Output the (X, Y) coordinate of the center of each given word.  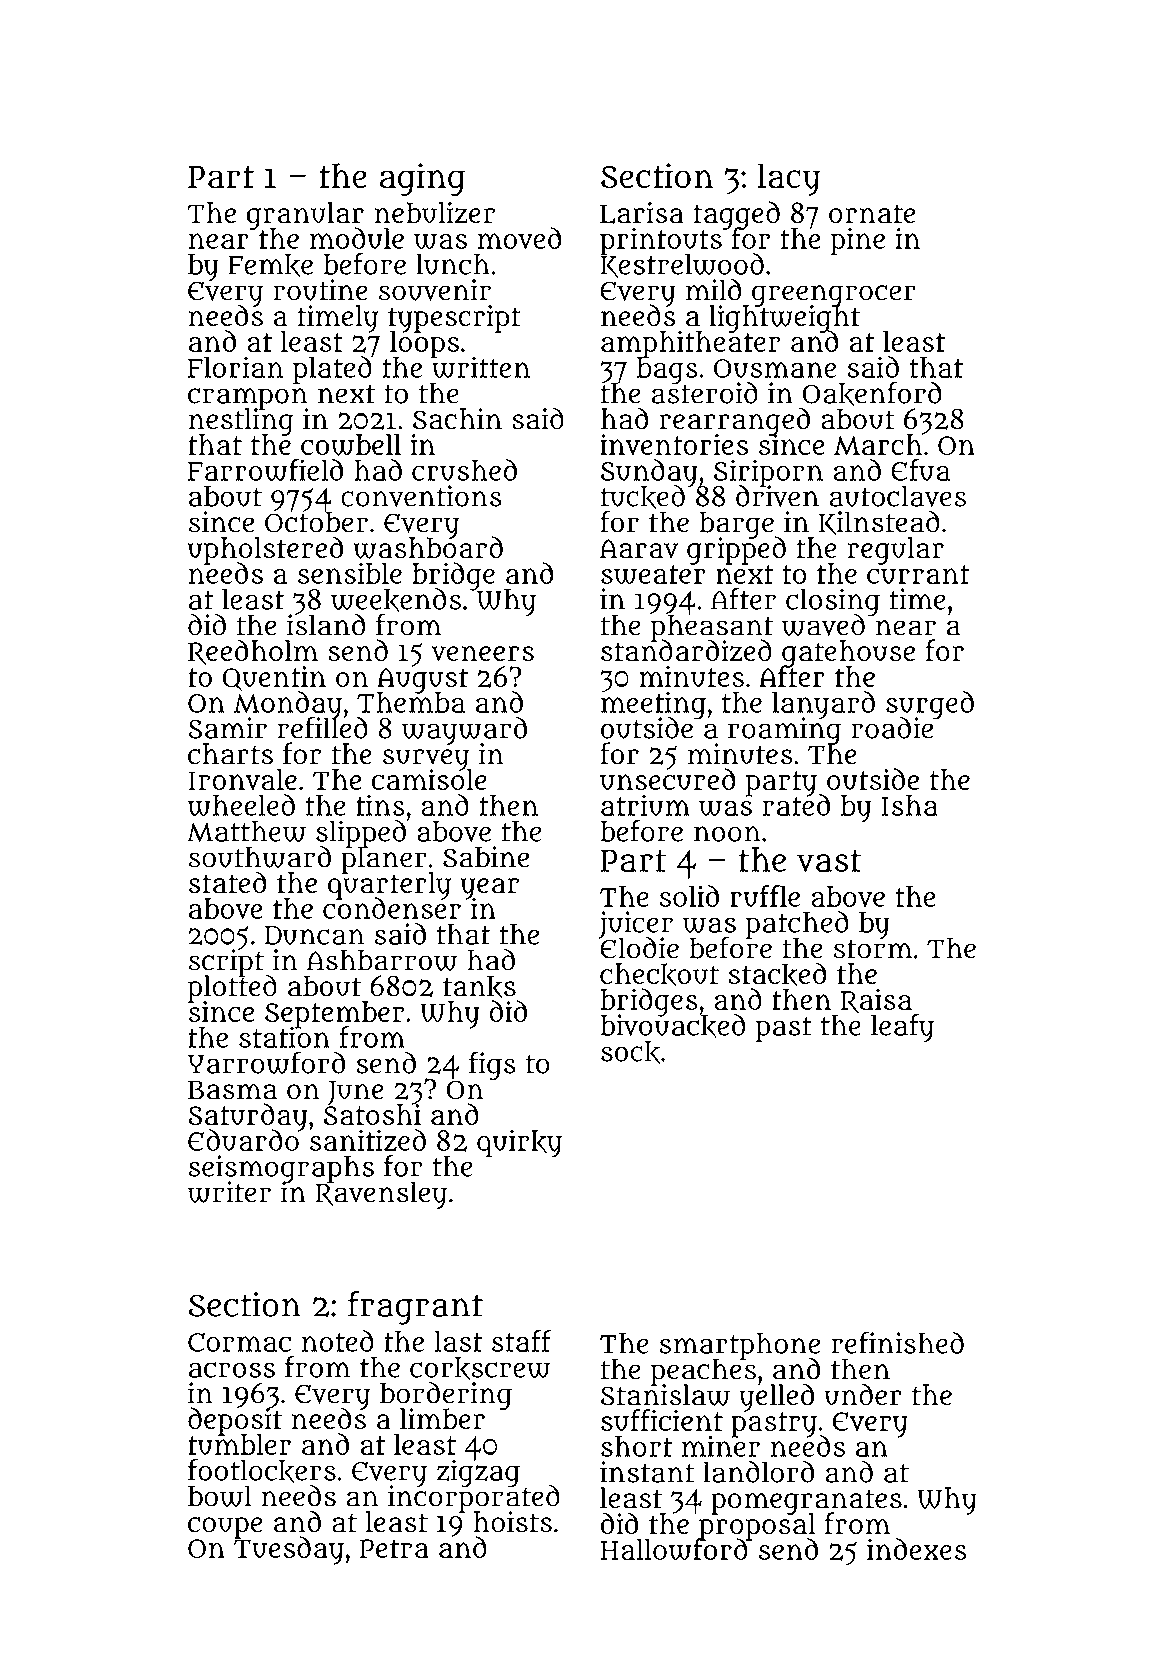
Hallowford (675, 1550)
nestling (241, 422)
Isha (910, 805)
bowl (220, 1496)
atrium (645, 805)
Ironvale (243, 779)
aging (422, 179)
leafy (902, 1028)
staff (521, 1341)
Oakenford (872, 393)
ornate (872, 213)
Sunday (649, 472)
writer (229, 1192)
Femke (270, 265)
